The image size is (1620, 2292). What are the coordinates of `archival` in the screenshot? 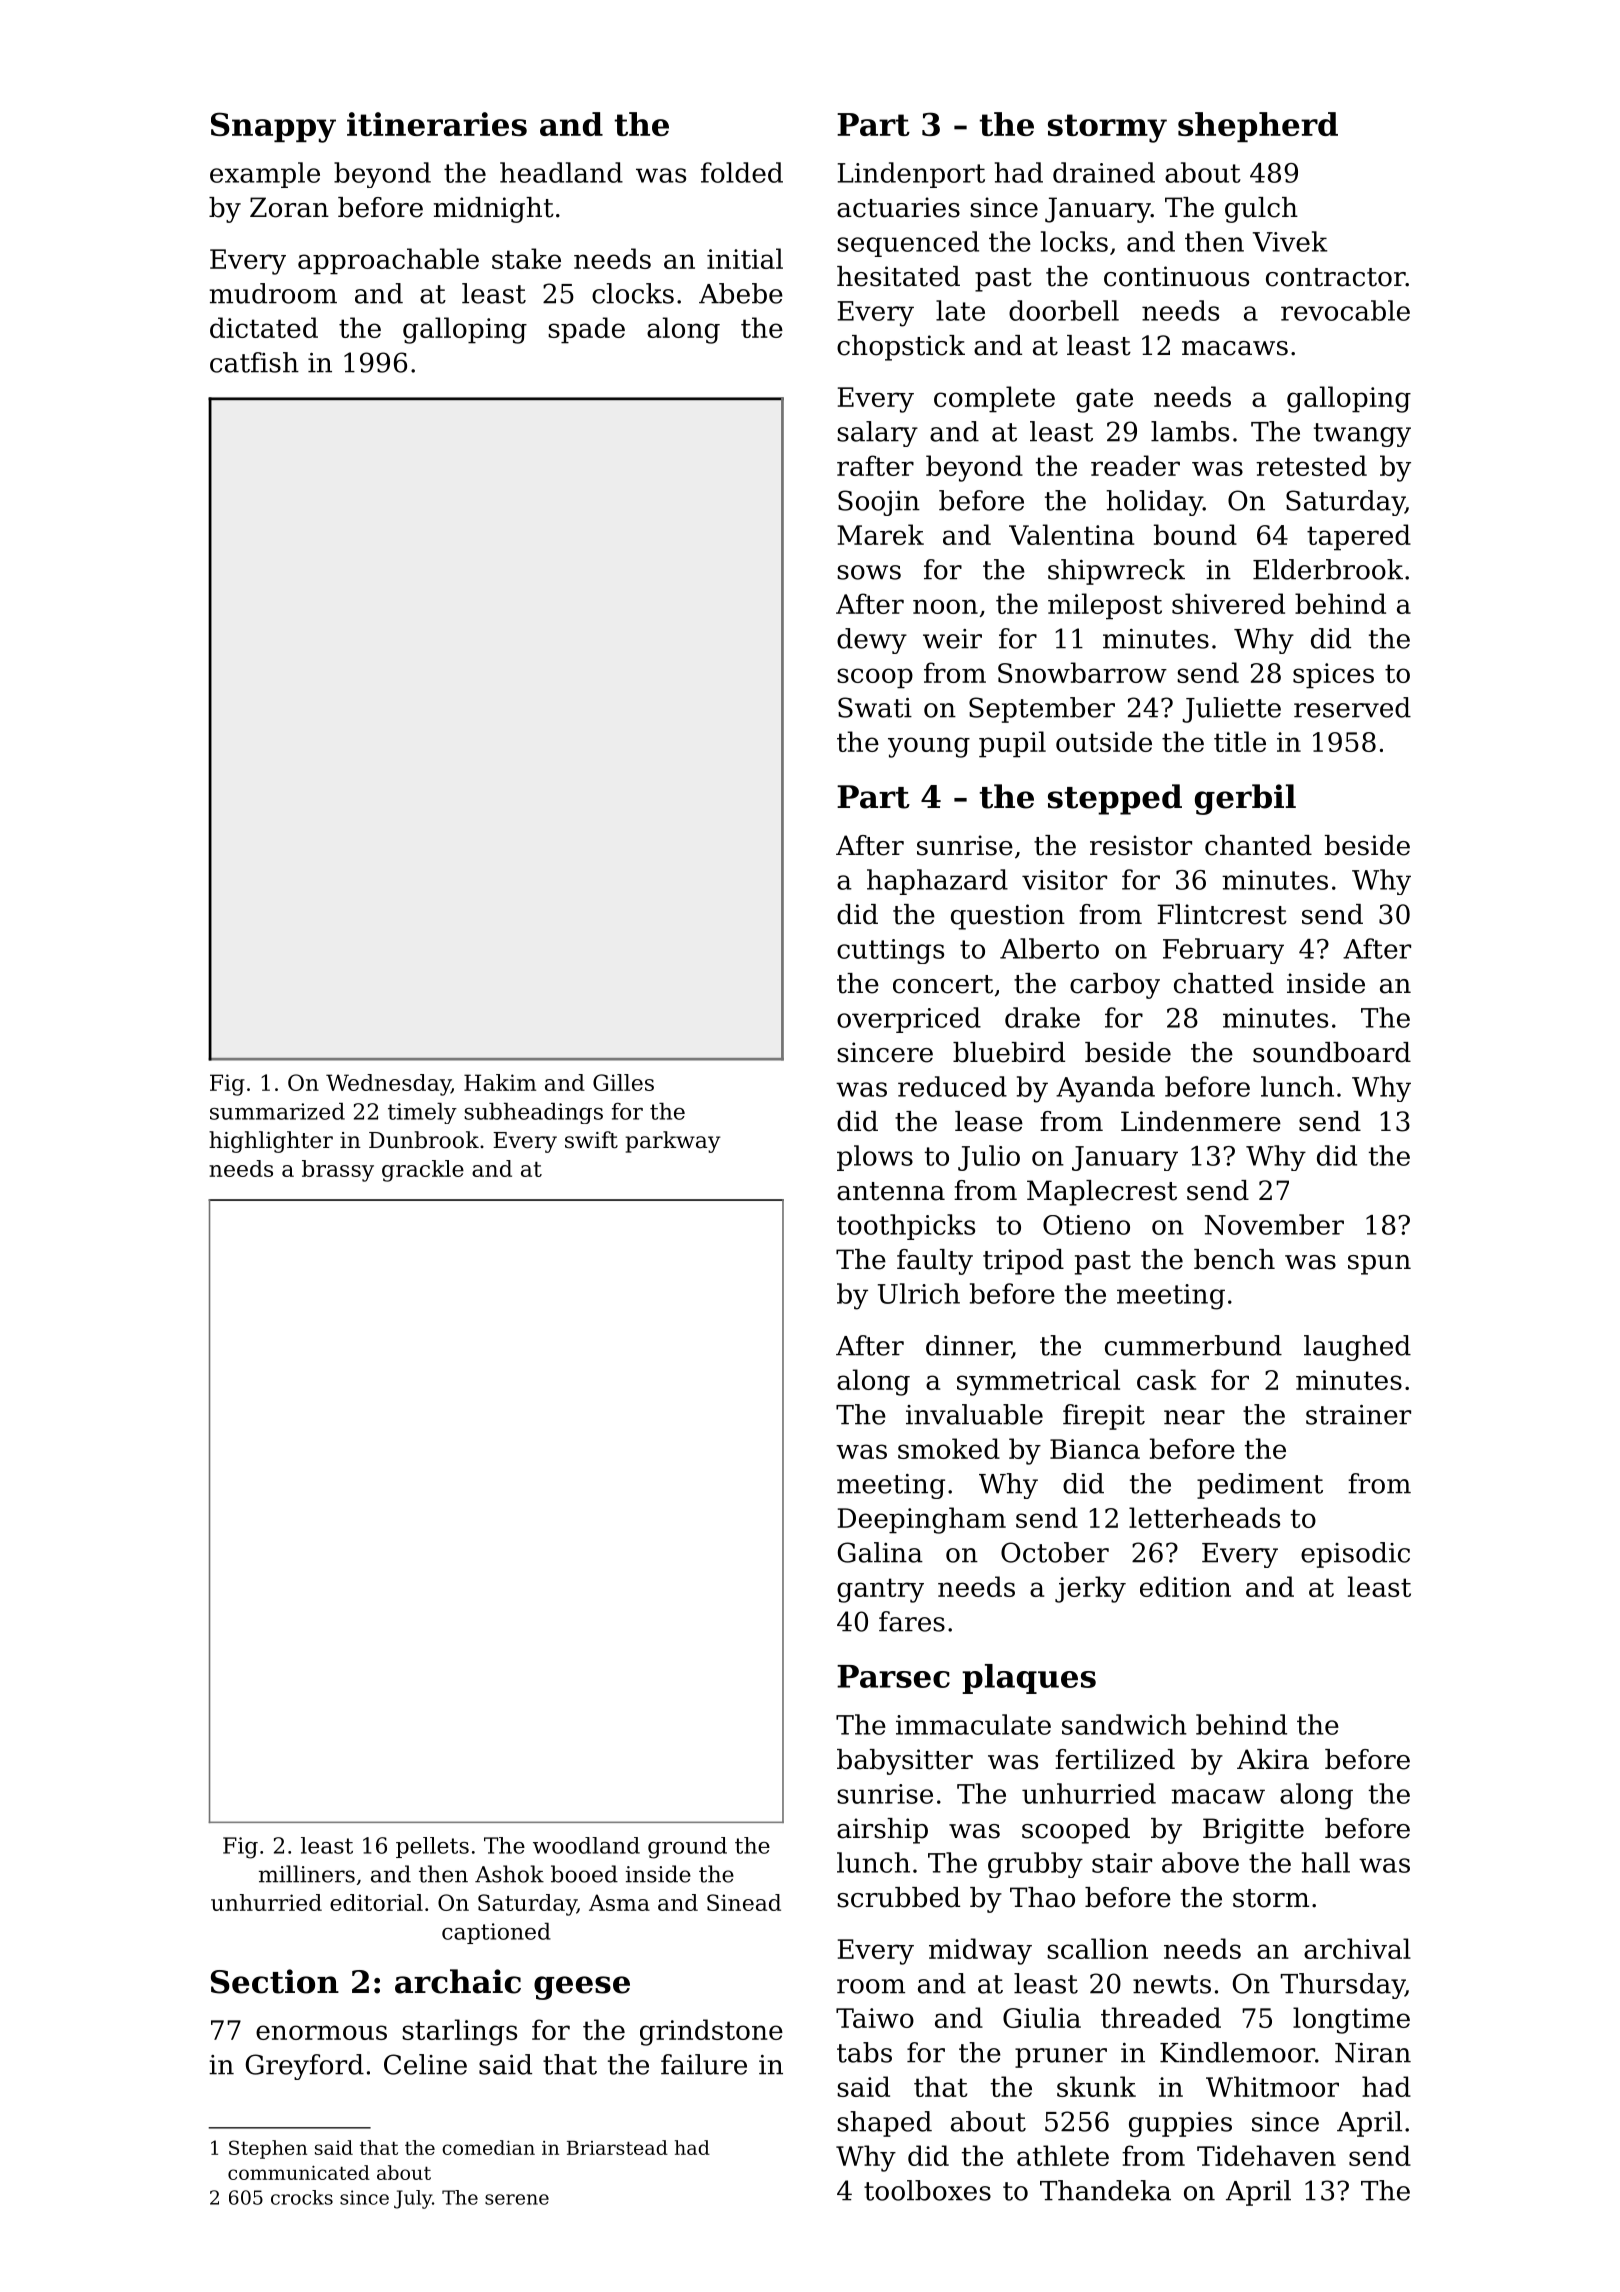 It's located at (1357, 1948).
